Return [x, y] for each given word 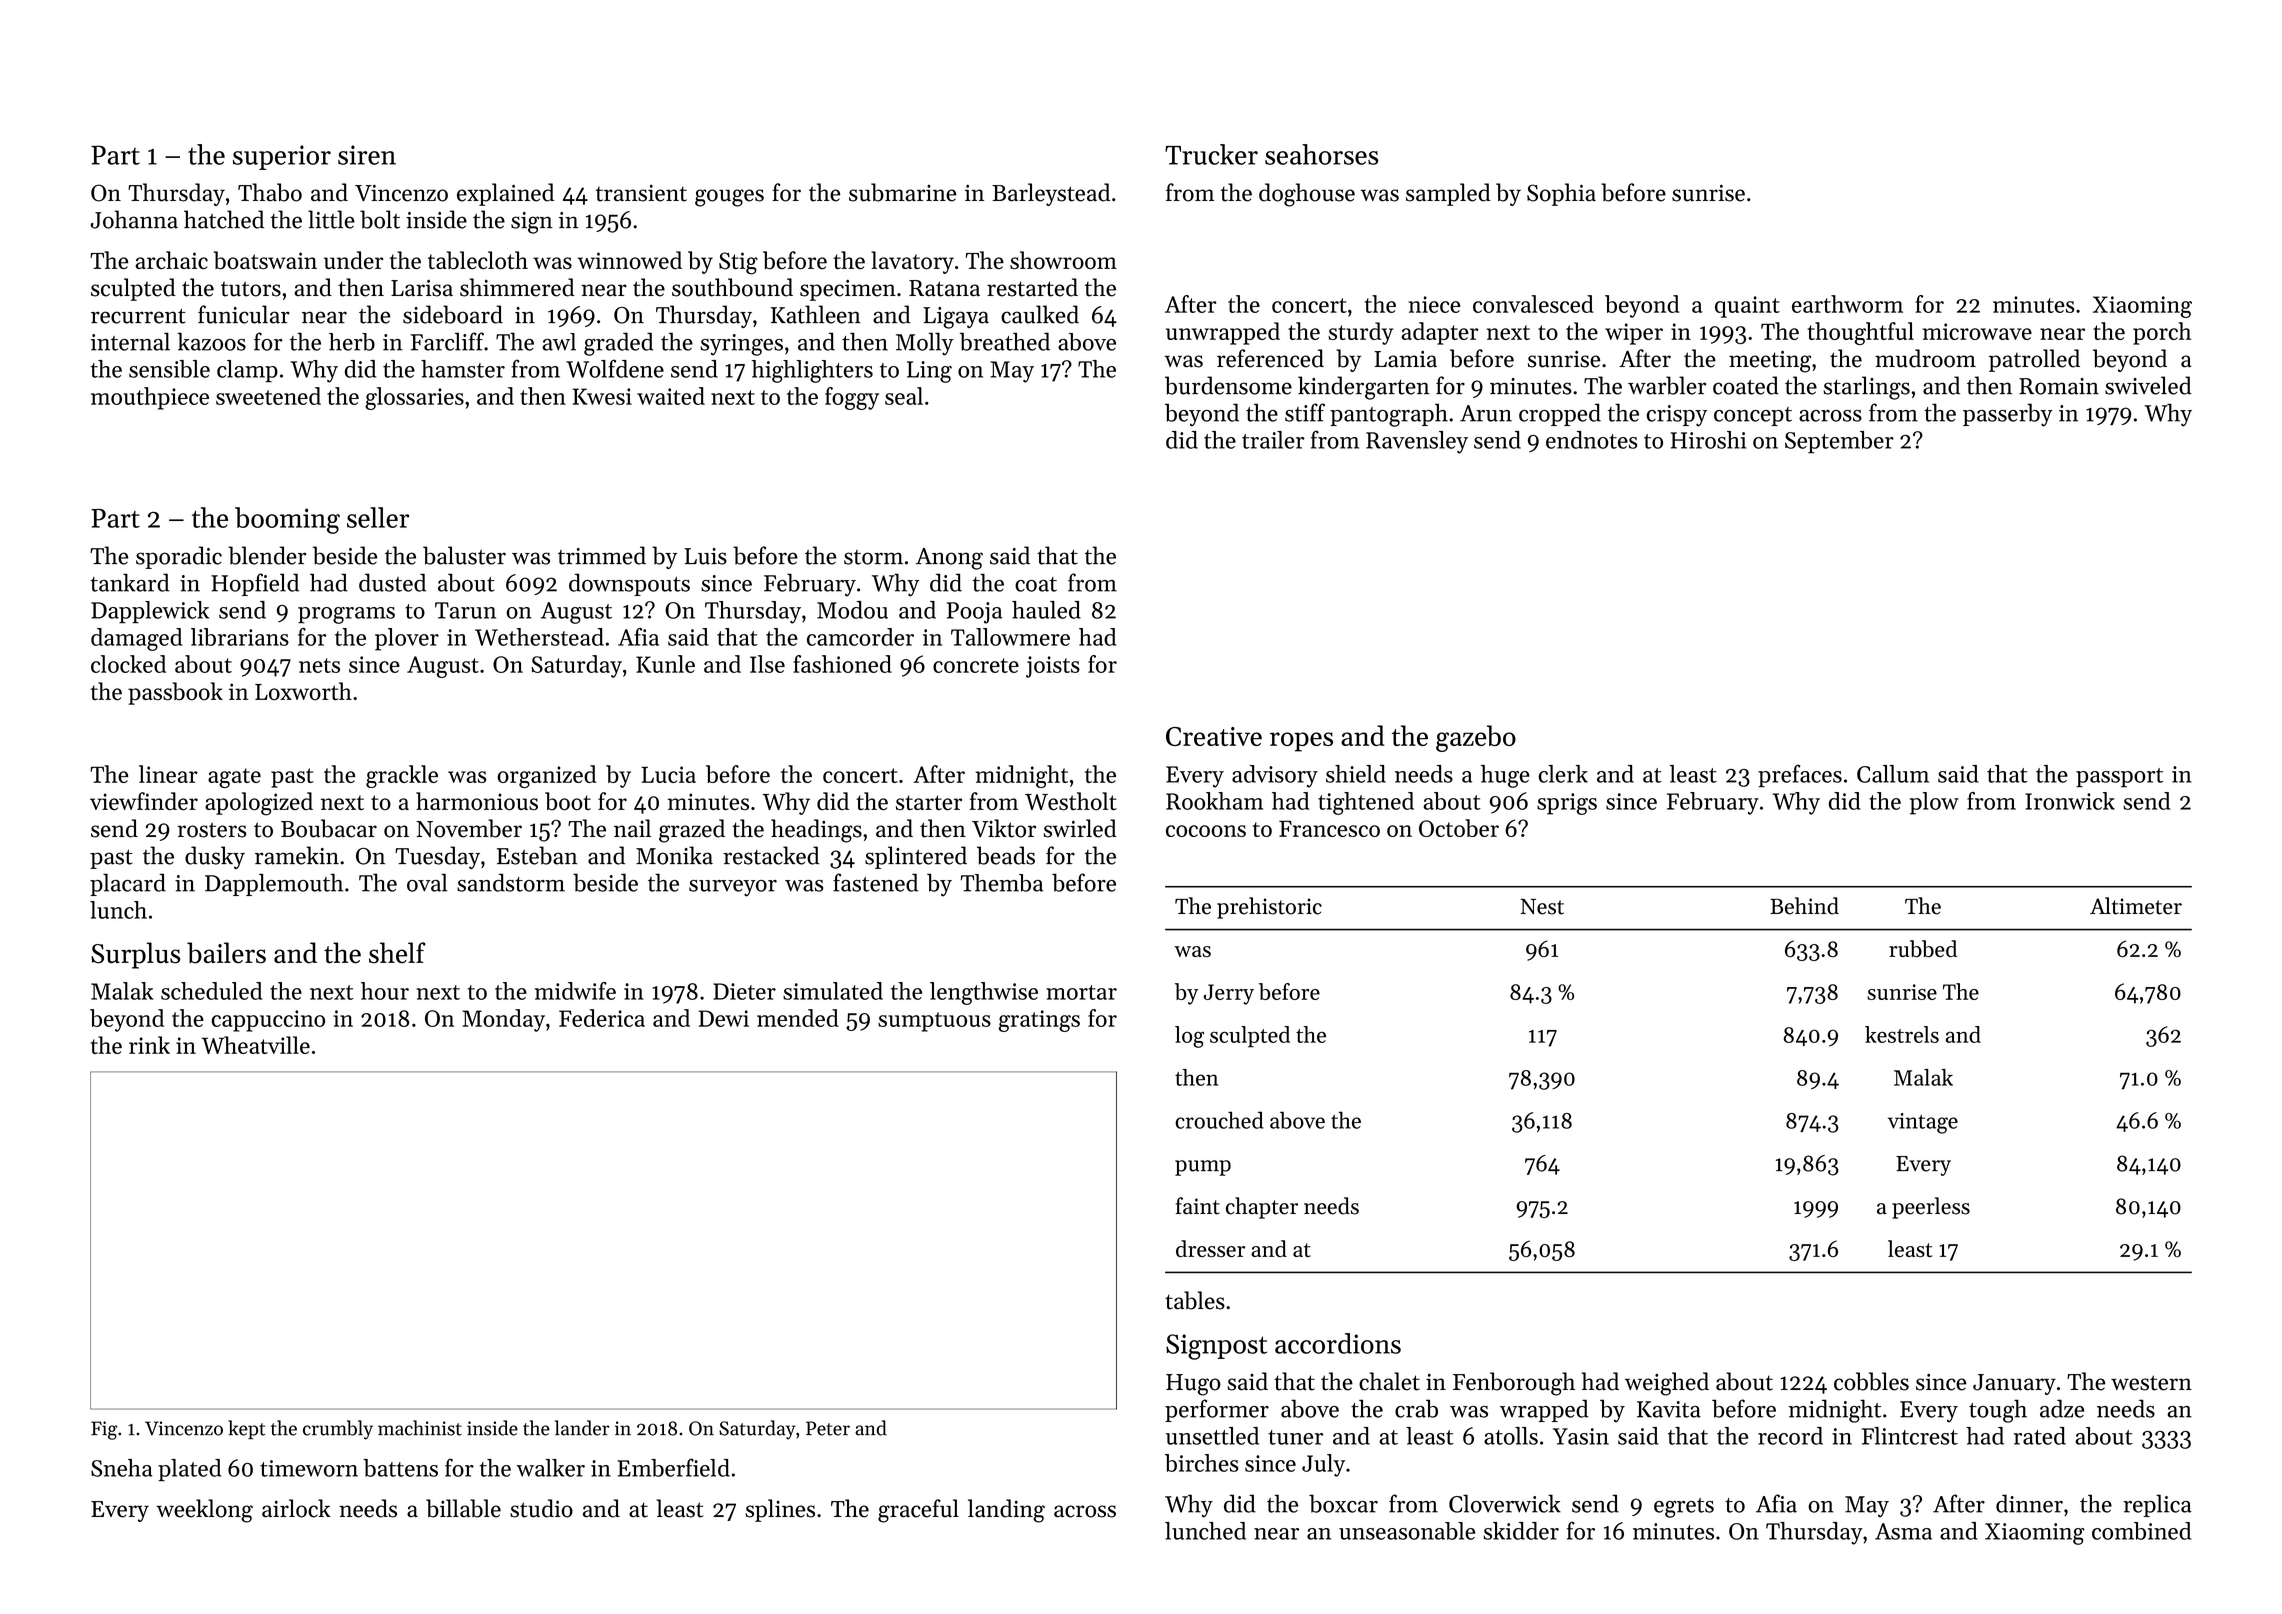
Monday [503, 1020]
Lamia [1405, 359]
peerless [1931, 1208]
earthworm [1847, 304]
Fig [104, 1430]
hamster [463, 369]
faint [1198, 1206]
